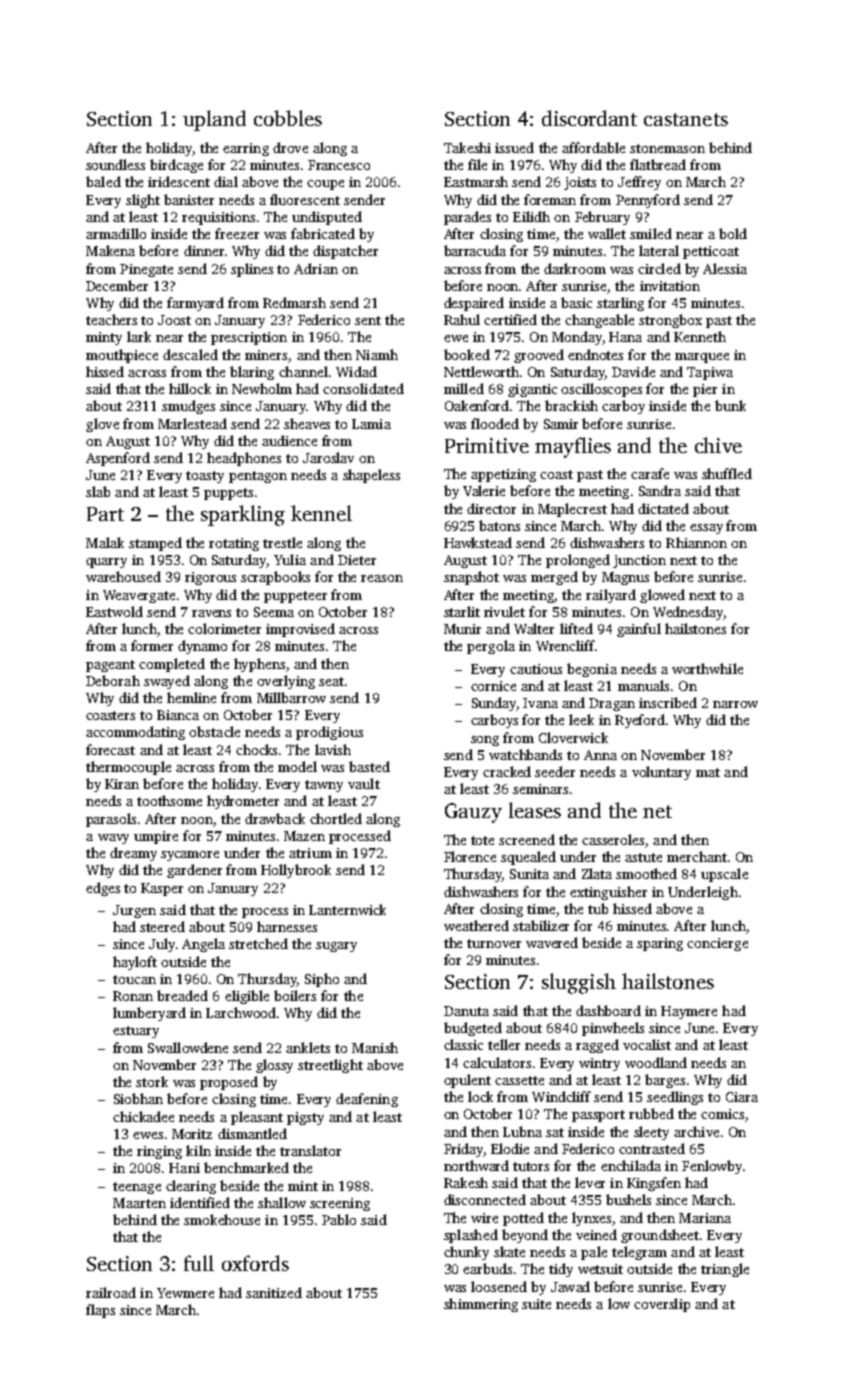  I want to click on Takeshi, so click(467, 147).
